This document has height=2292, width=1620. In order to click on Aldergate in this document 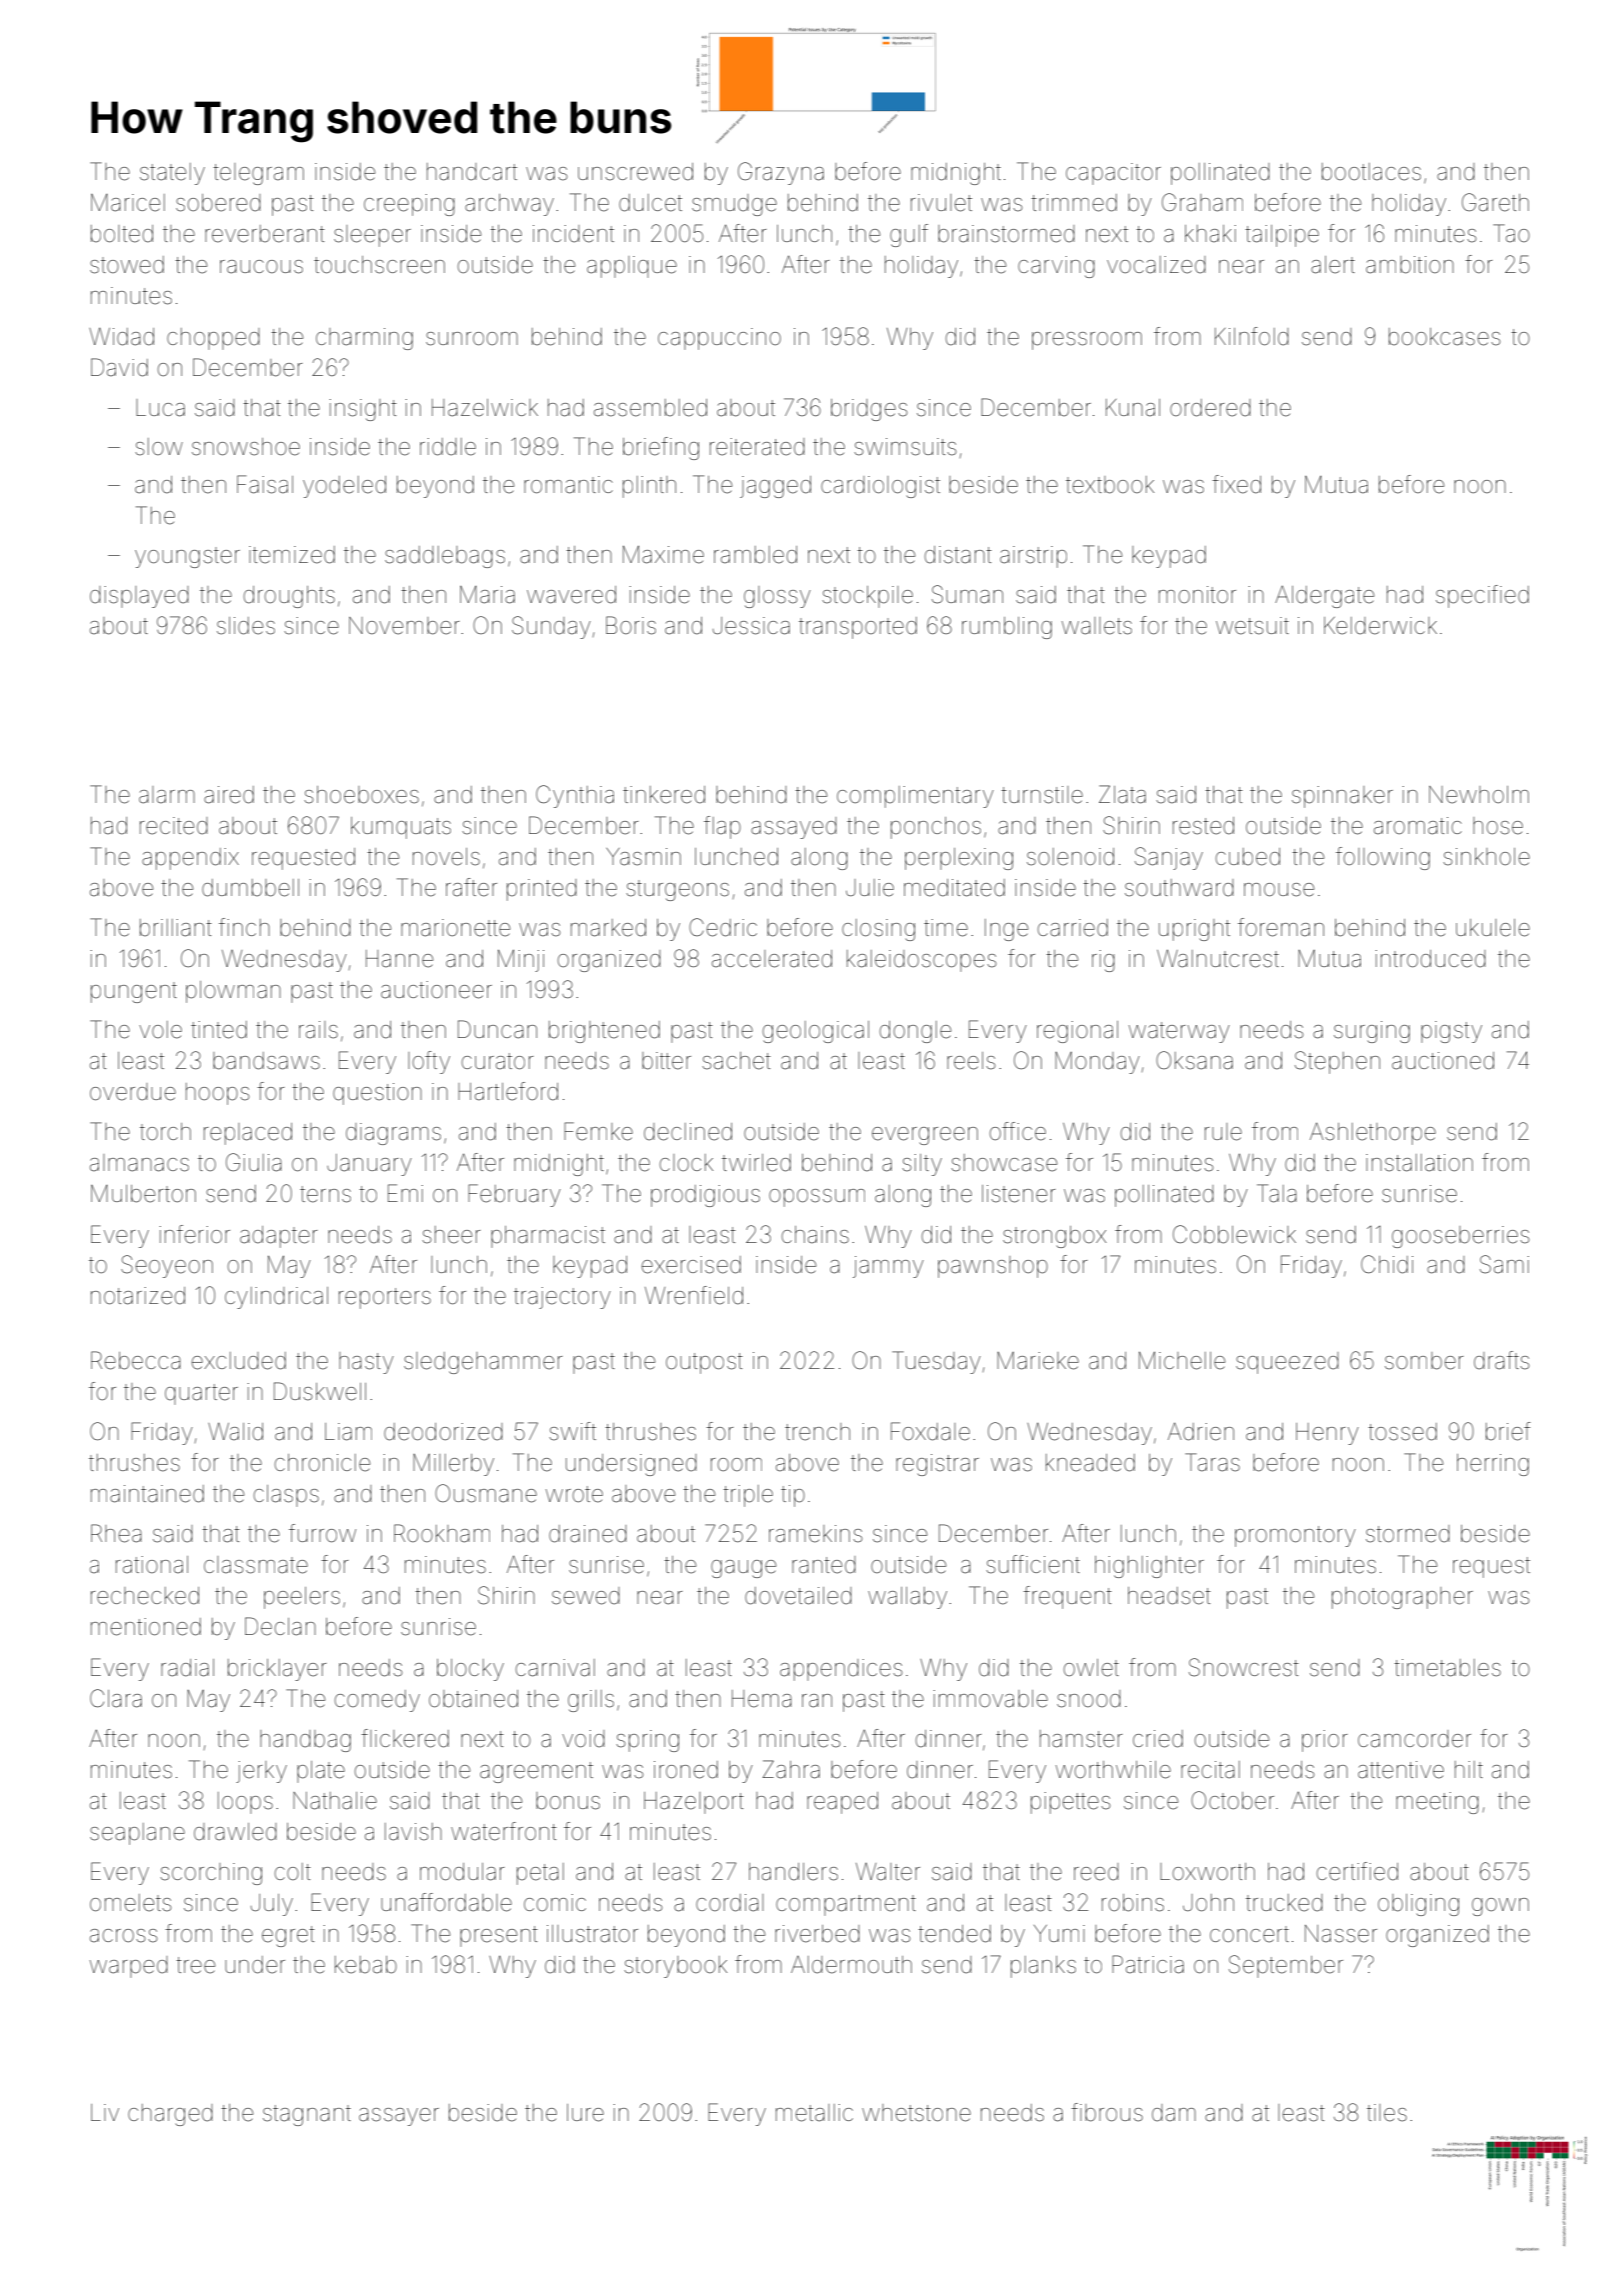, I will do `click(1325, 597)`.
